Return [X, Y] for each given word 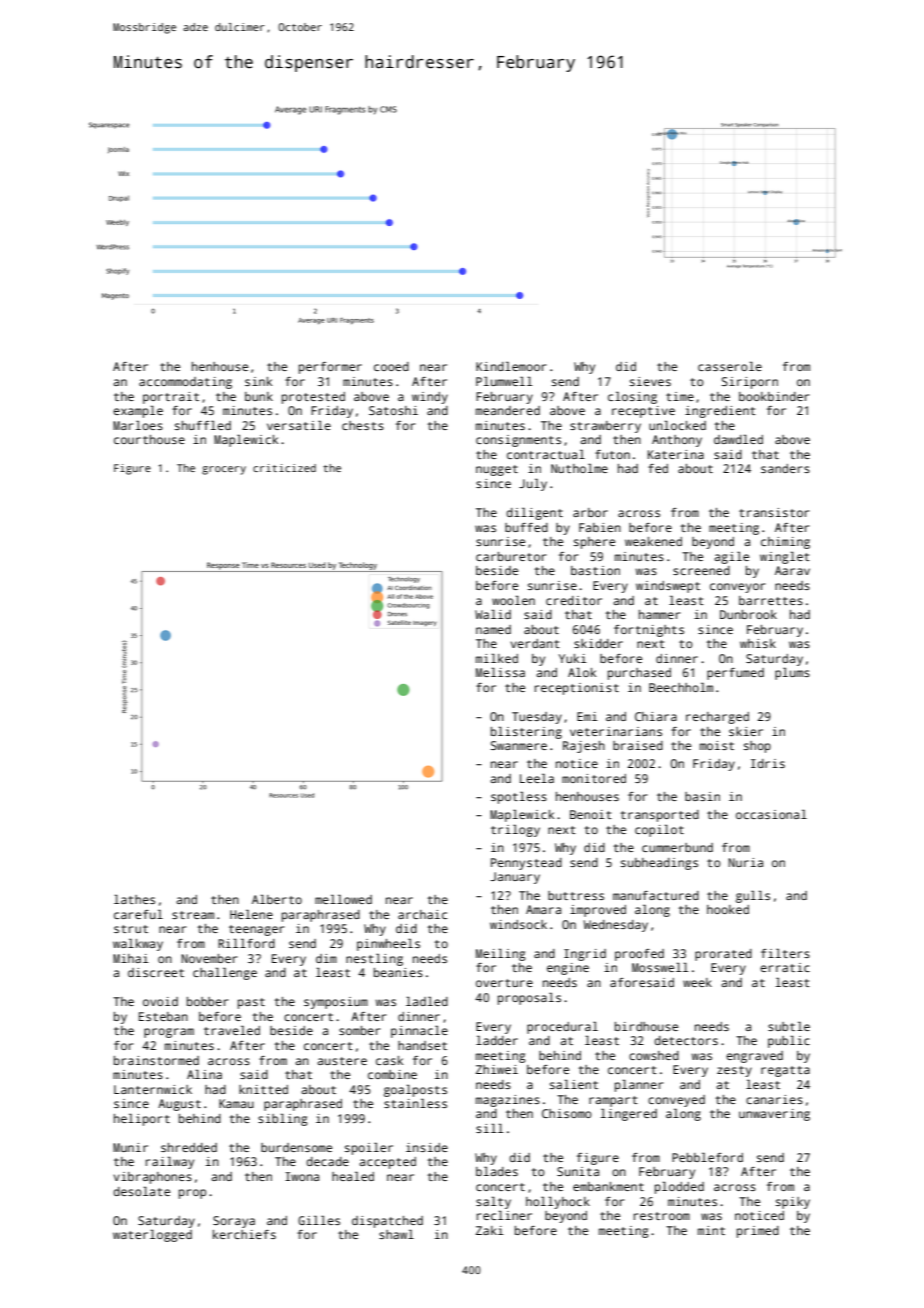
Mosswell [660, 967]
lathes [134, 899]
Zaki [490, 1230]
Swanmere [519, 745]
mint [711, 1230]
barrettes [771, 600]
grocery [224, 470]
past [251, 1003]
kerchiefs [244, 1234]
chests [363, 425]
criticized [284, 468]
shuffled [203, 425]
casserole [730, 366]
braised [638, 745]
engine [568, 969]
